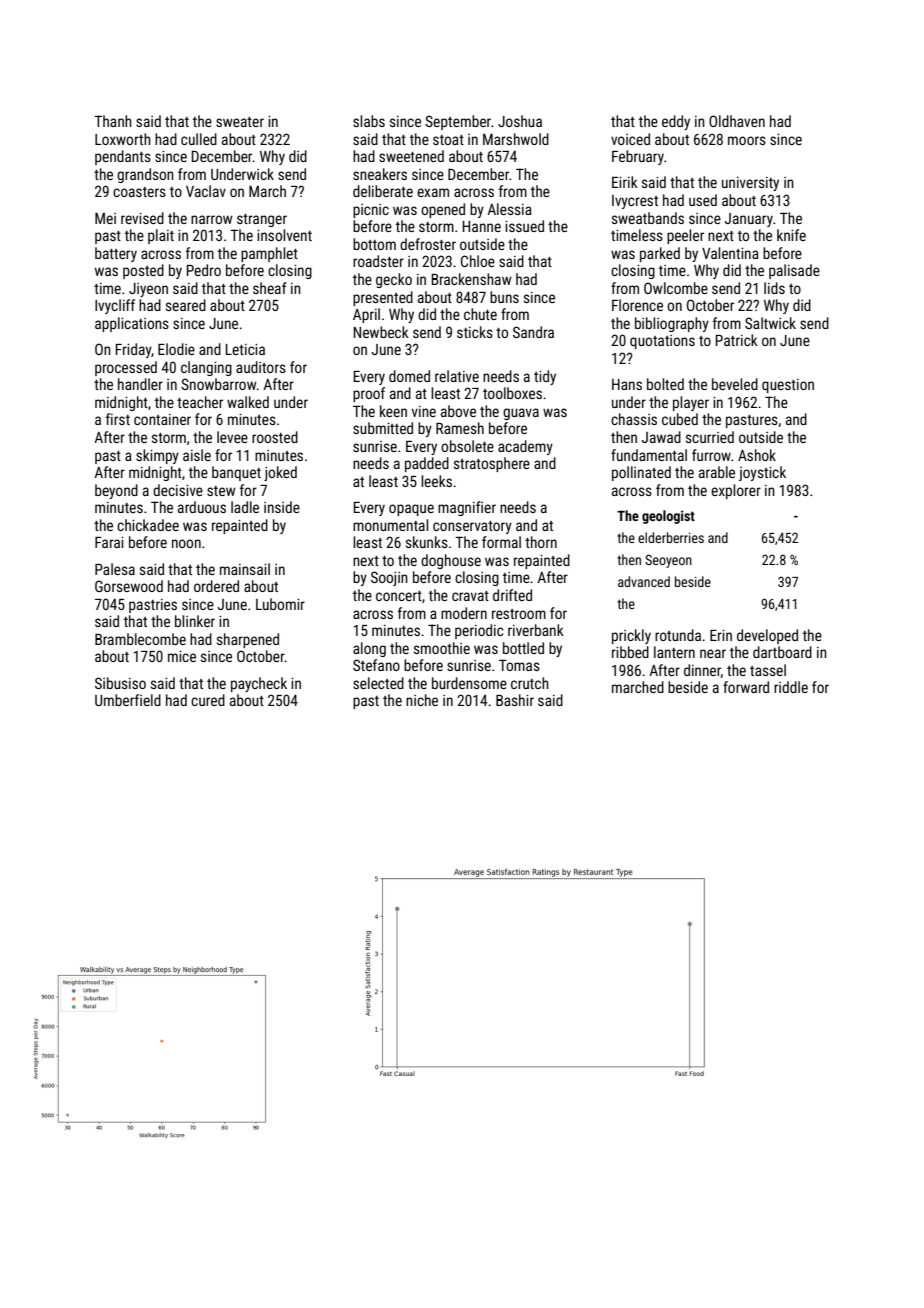  I want to click on defroster, so click(428, 244).
